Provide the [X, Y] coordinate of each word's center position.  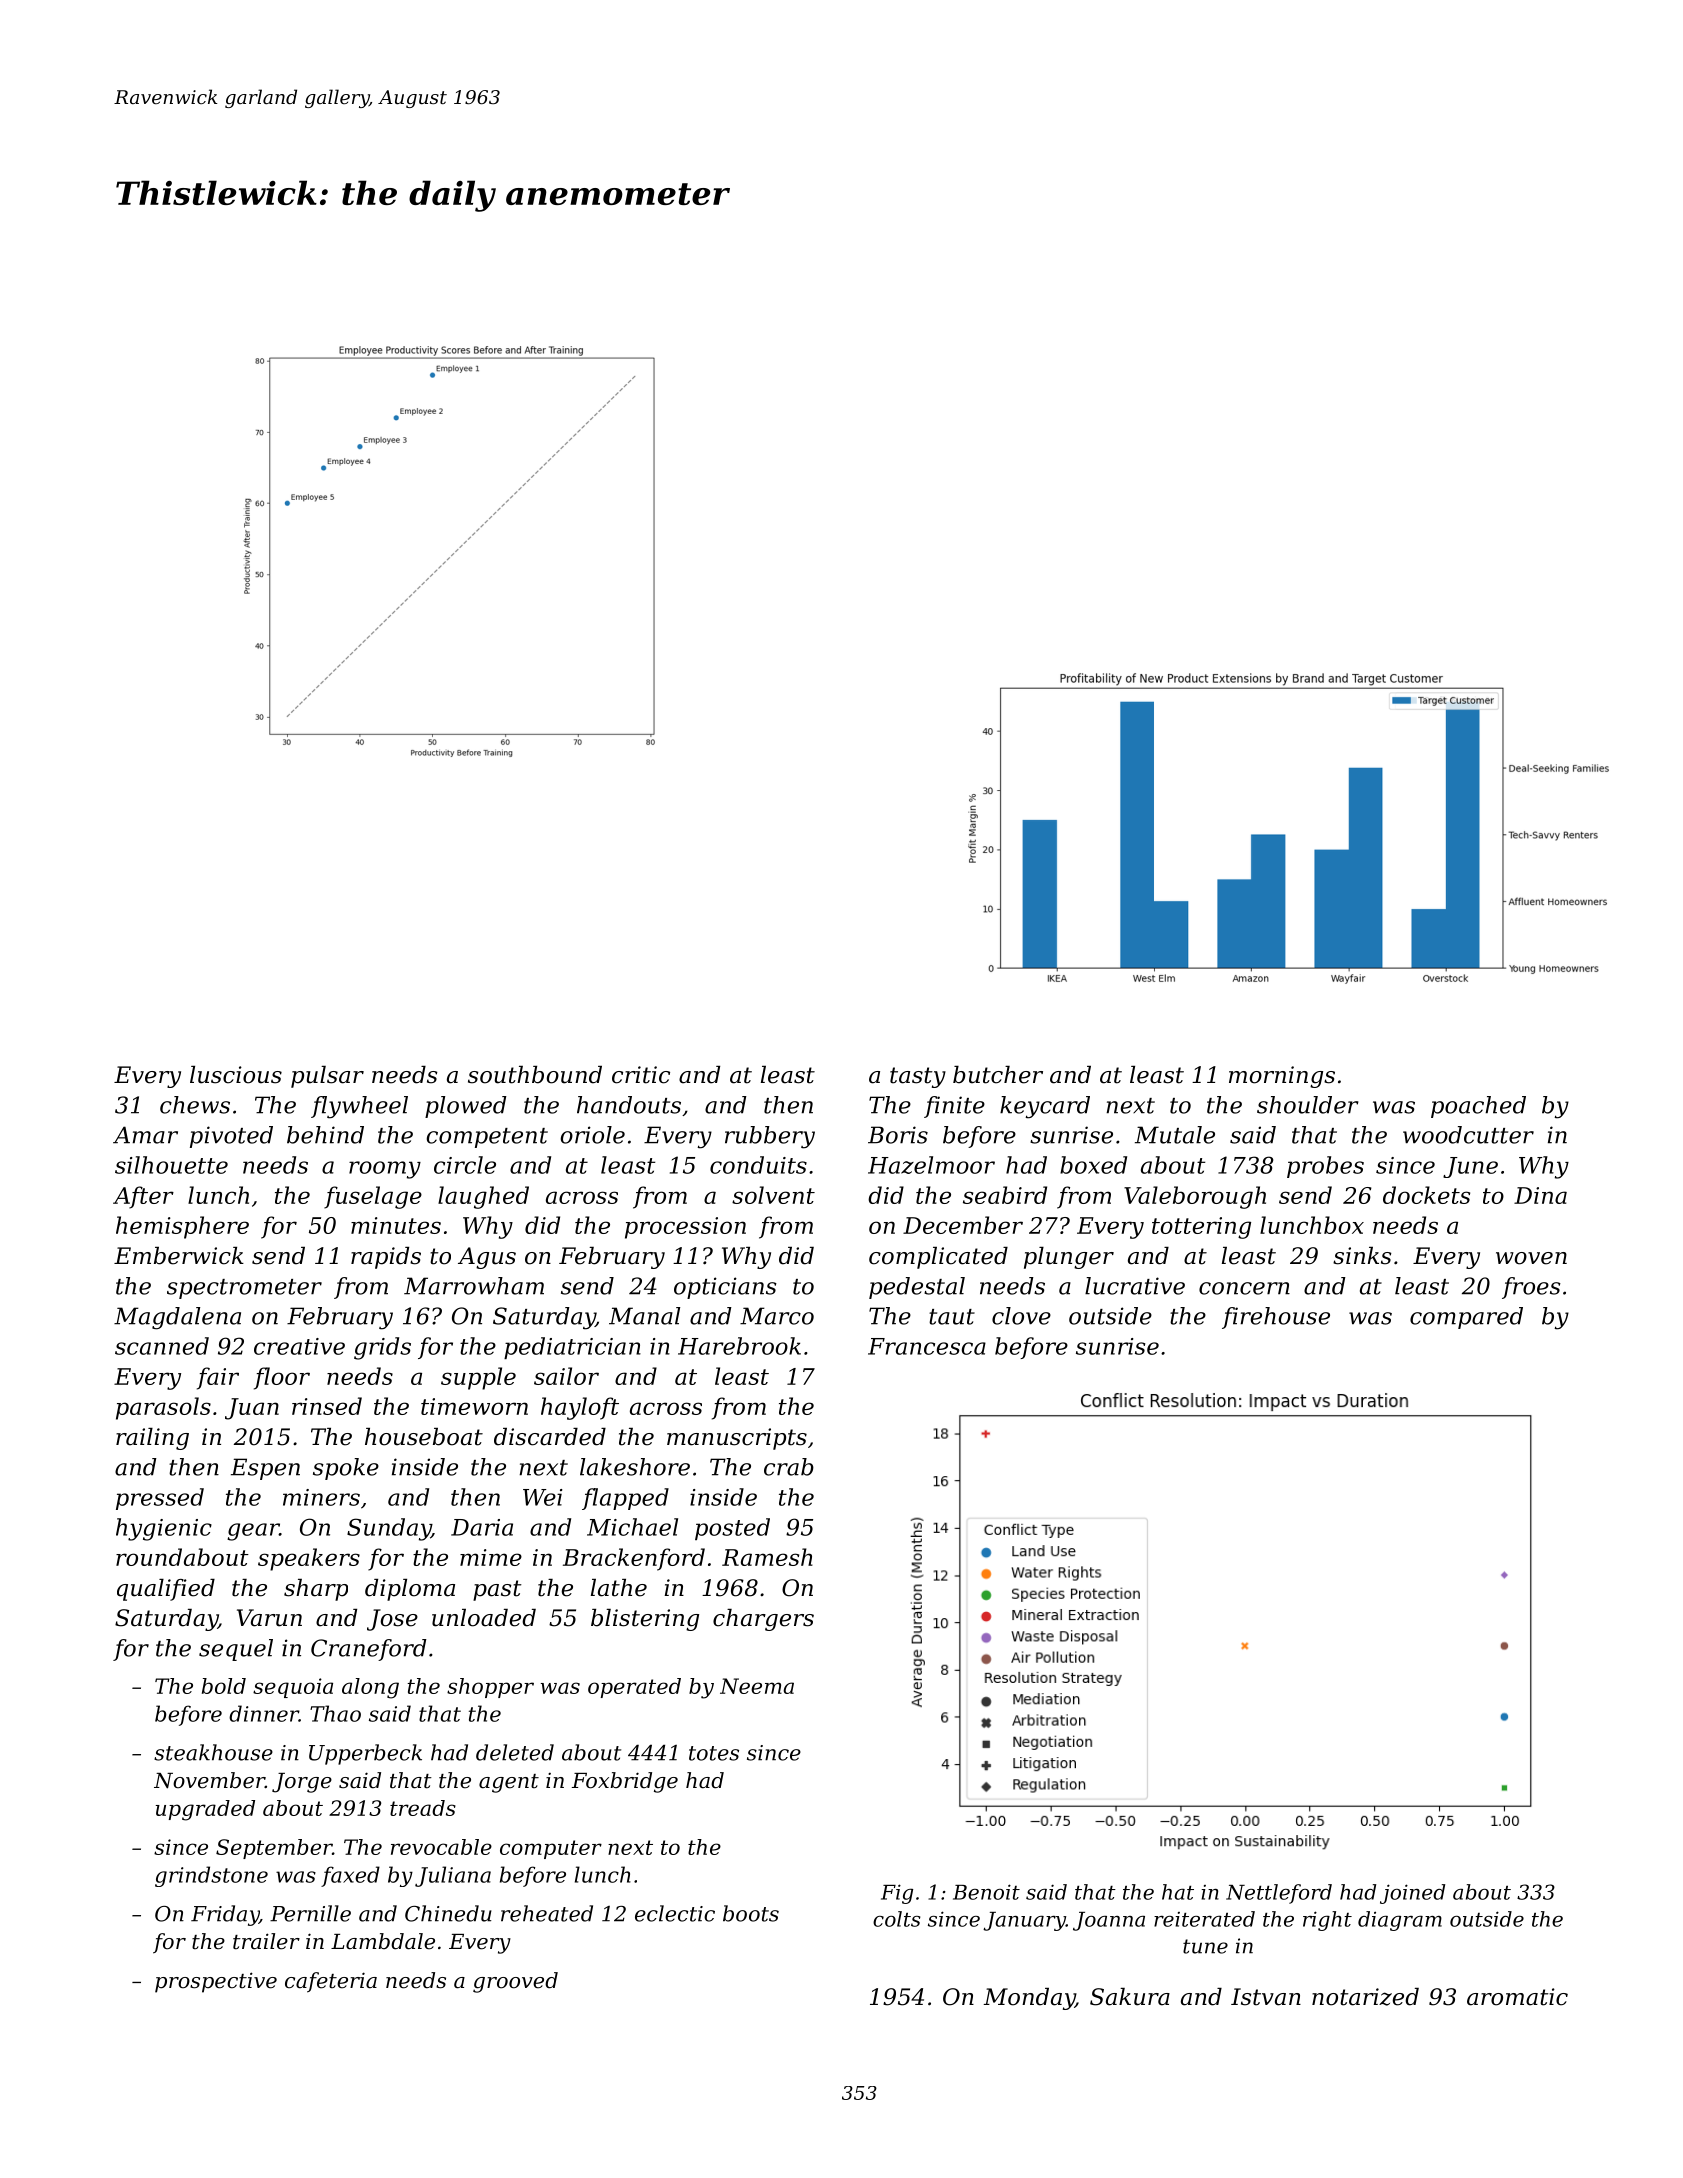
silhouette [171, 1165]
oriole [593, 1135]
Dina [1540, 1195]
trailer [266, 1941]
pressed [160, 1499]
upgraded [205, 1810]
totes [714, 1753]
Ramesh [767, 1557]
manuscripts [737, 1439]
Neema [757, 1686]
